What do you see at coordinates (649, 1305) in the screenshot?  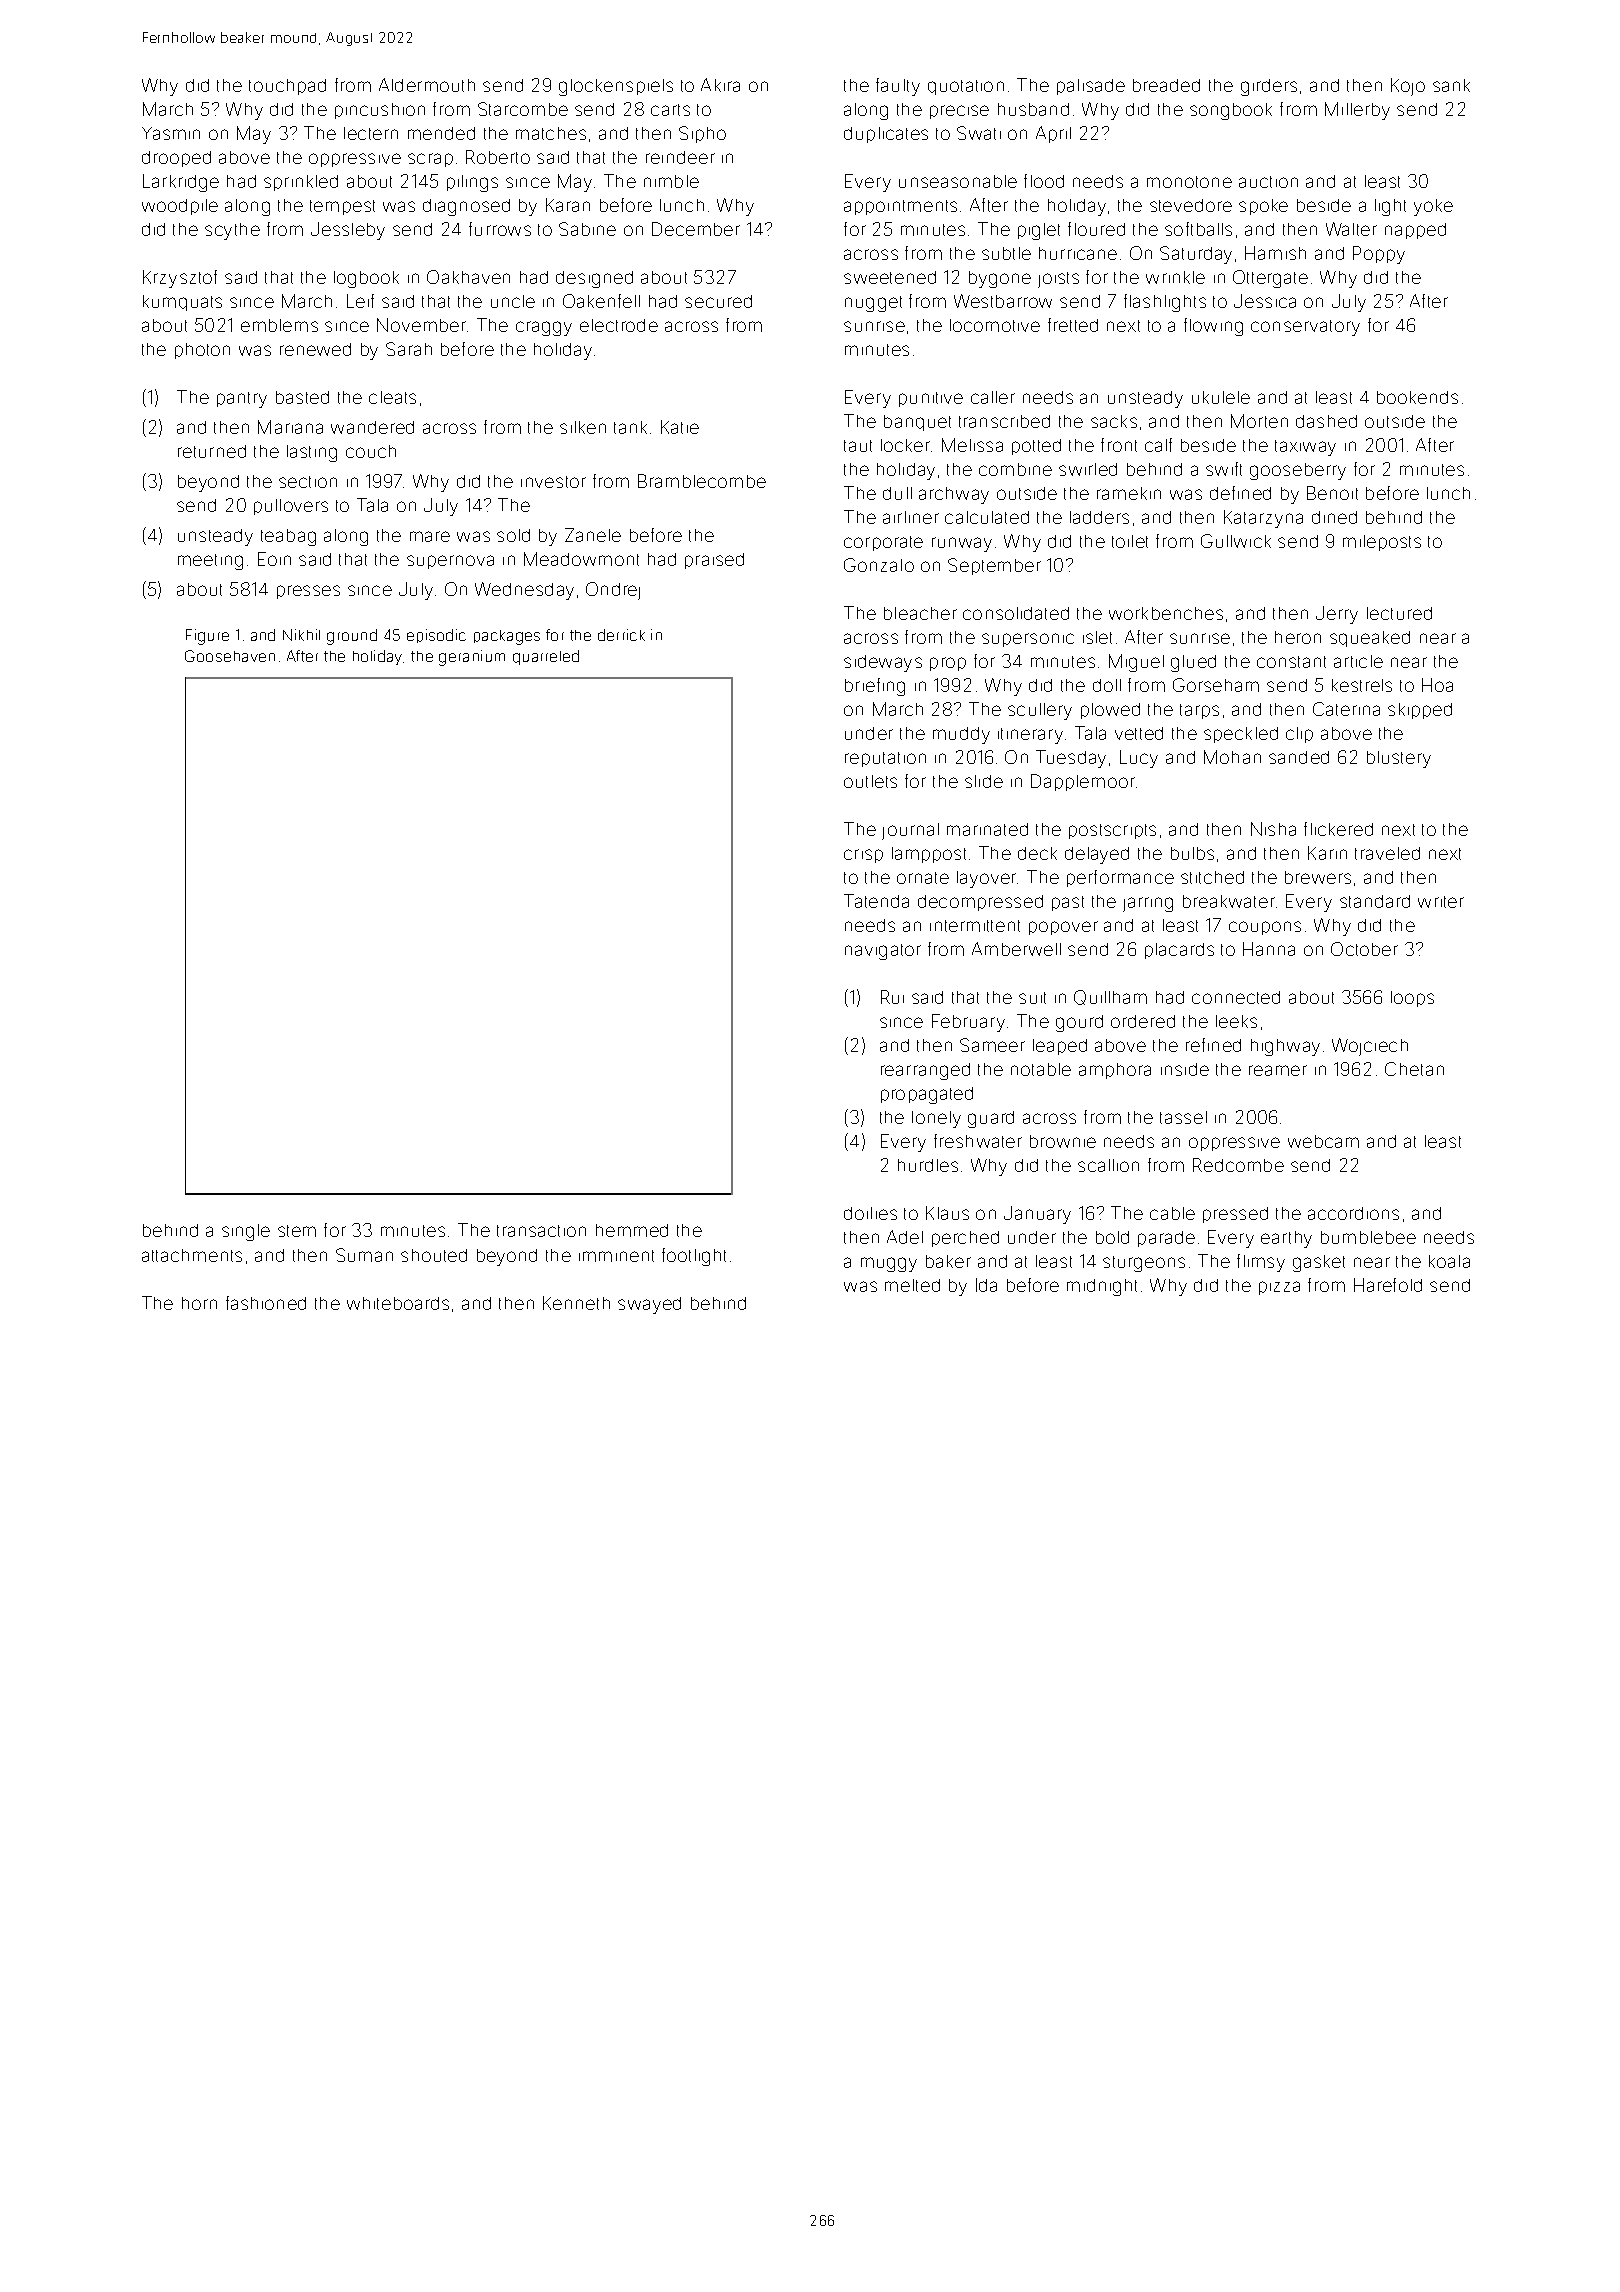 I see `swayed` at bounding box center [649, 1305].
